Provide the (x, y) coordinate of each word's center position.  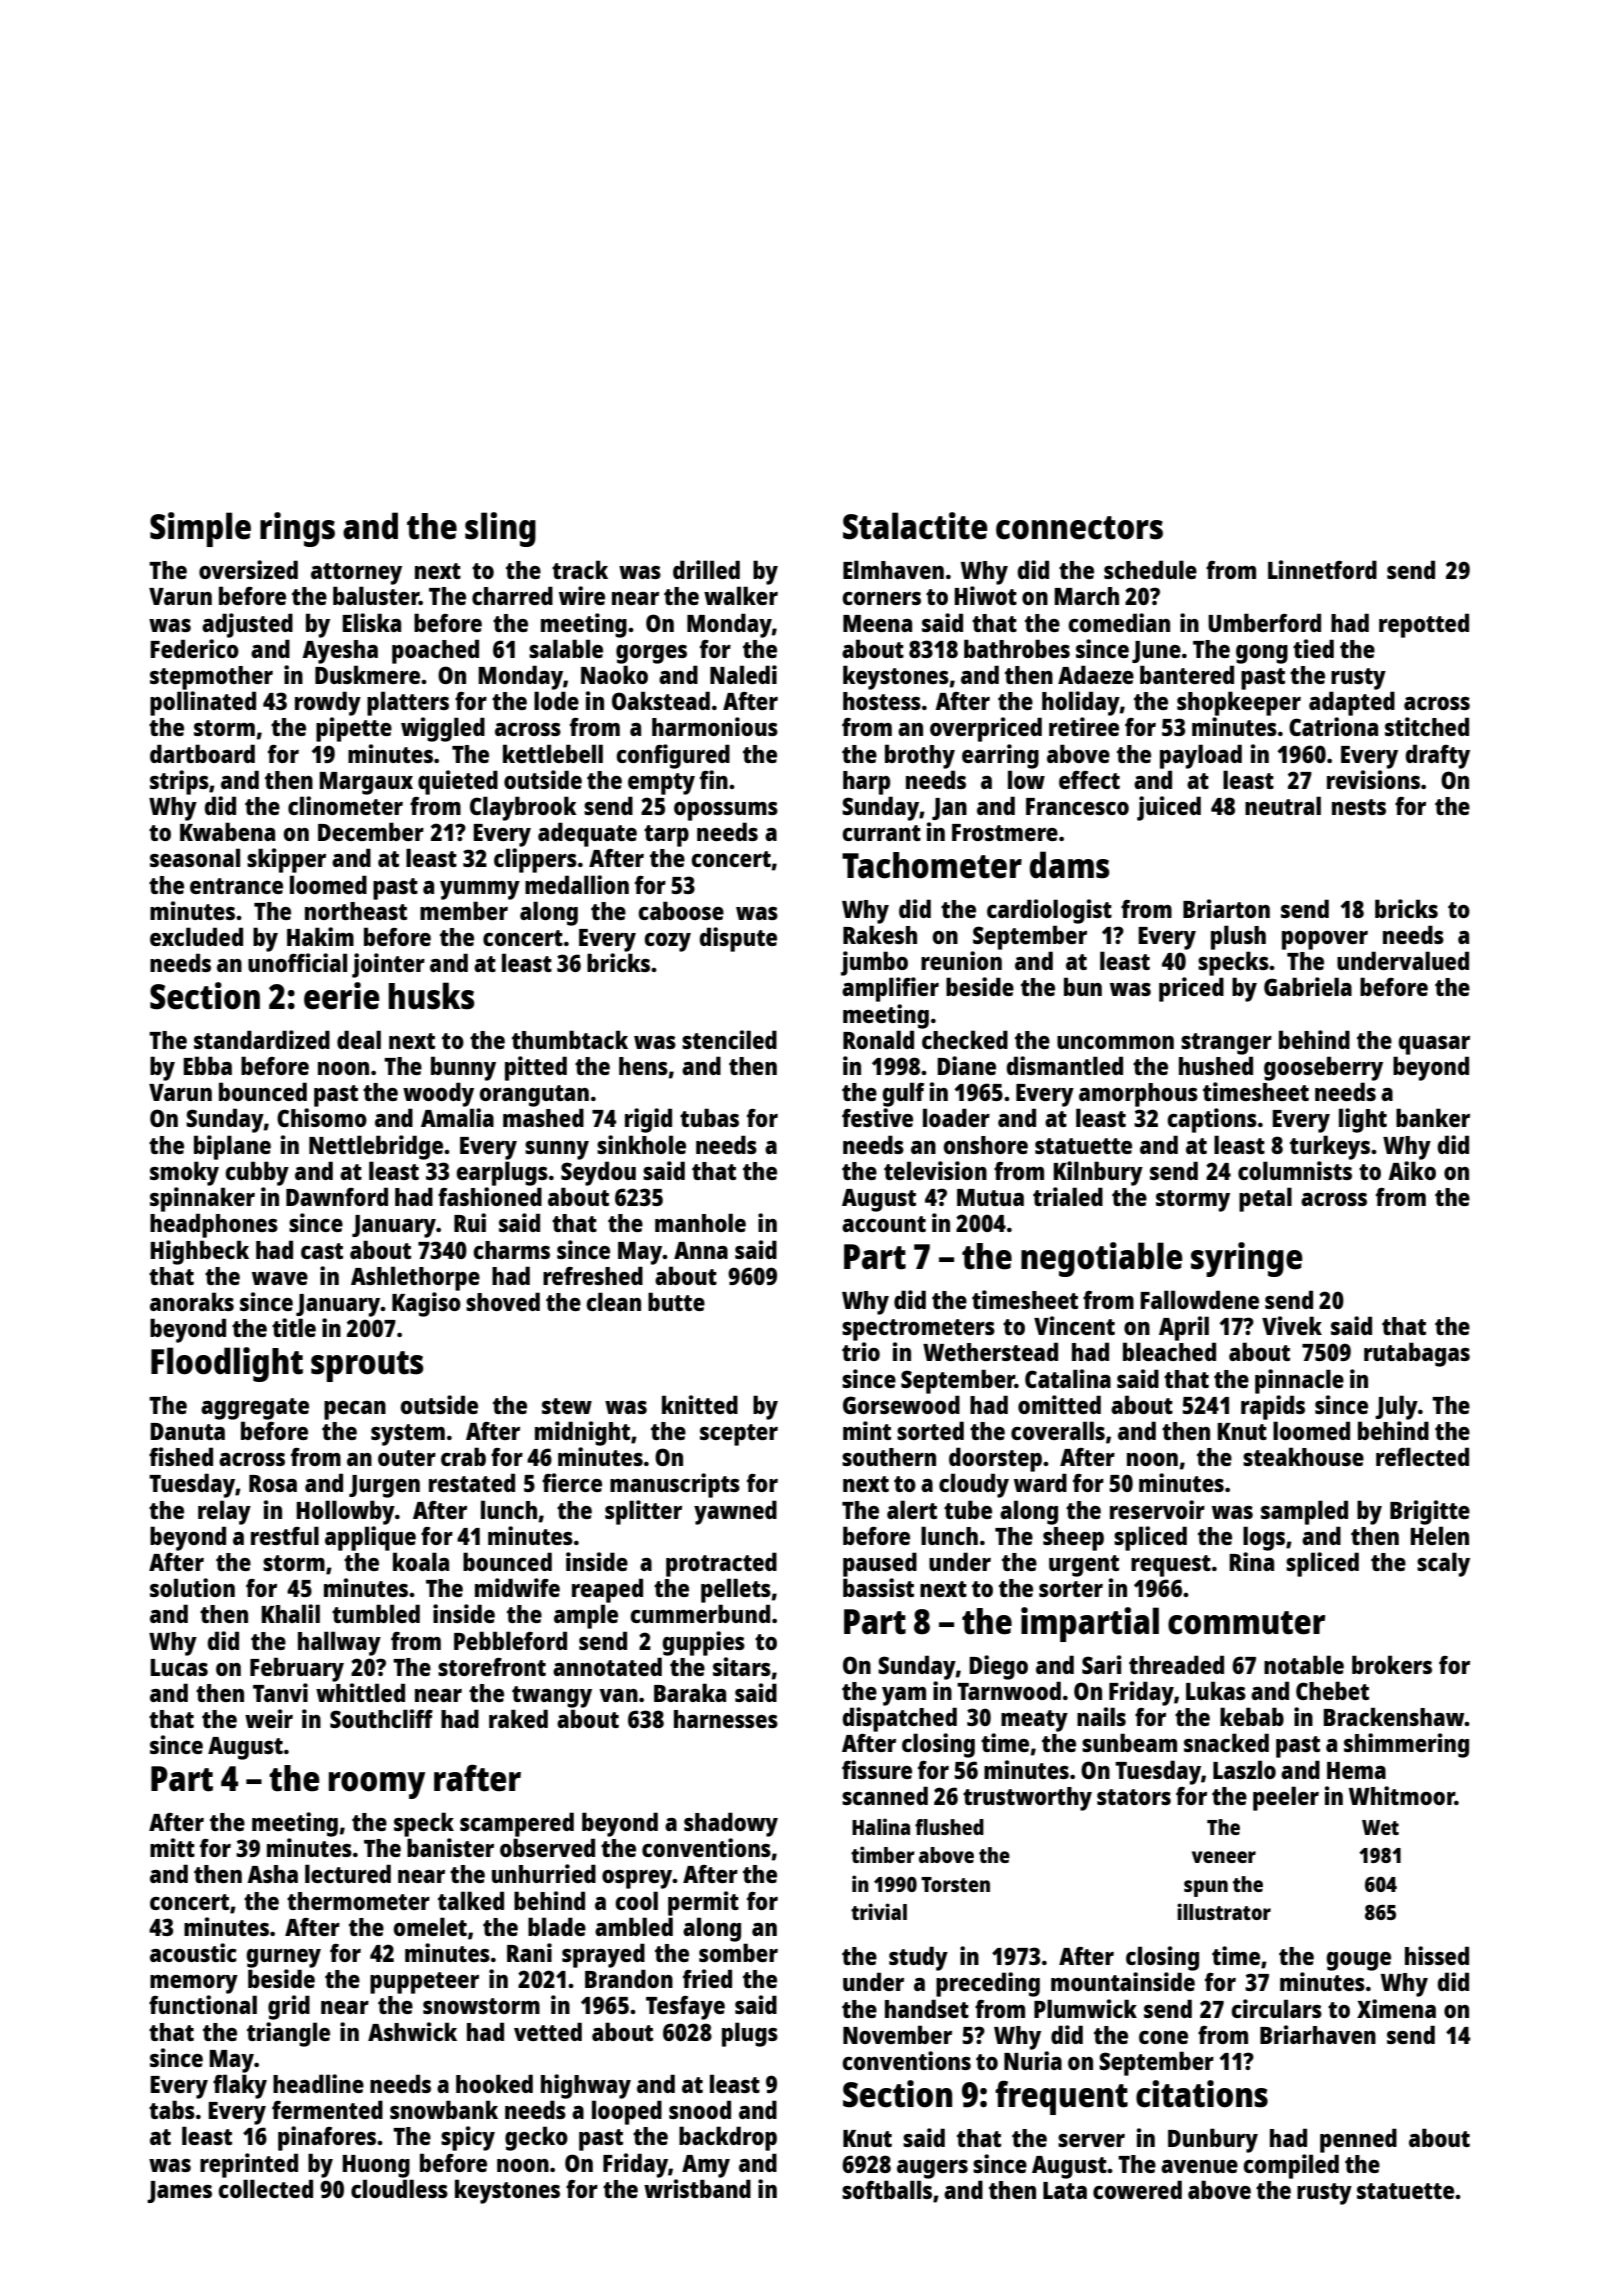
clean (613, 1301)
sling (500, 529)
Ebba (207, 1065)
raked (518, 1718)
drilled (706, 569)
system (408, 1435)
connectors (1079, 528)
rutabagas (1417, 1354)
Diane (966, 1065)
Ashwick (412, 2031)
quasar (1434, 1045)
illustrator (1224, 1911)
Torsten (955, 1884)
